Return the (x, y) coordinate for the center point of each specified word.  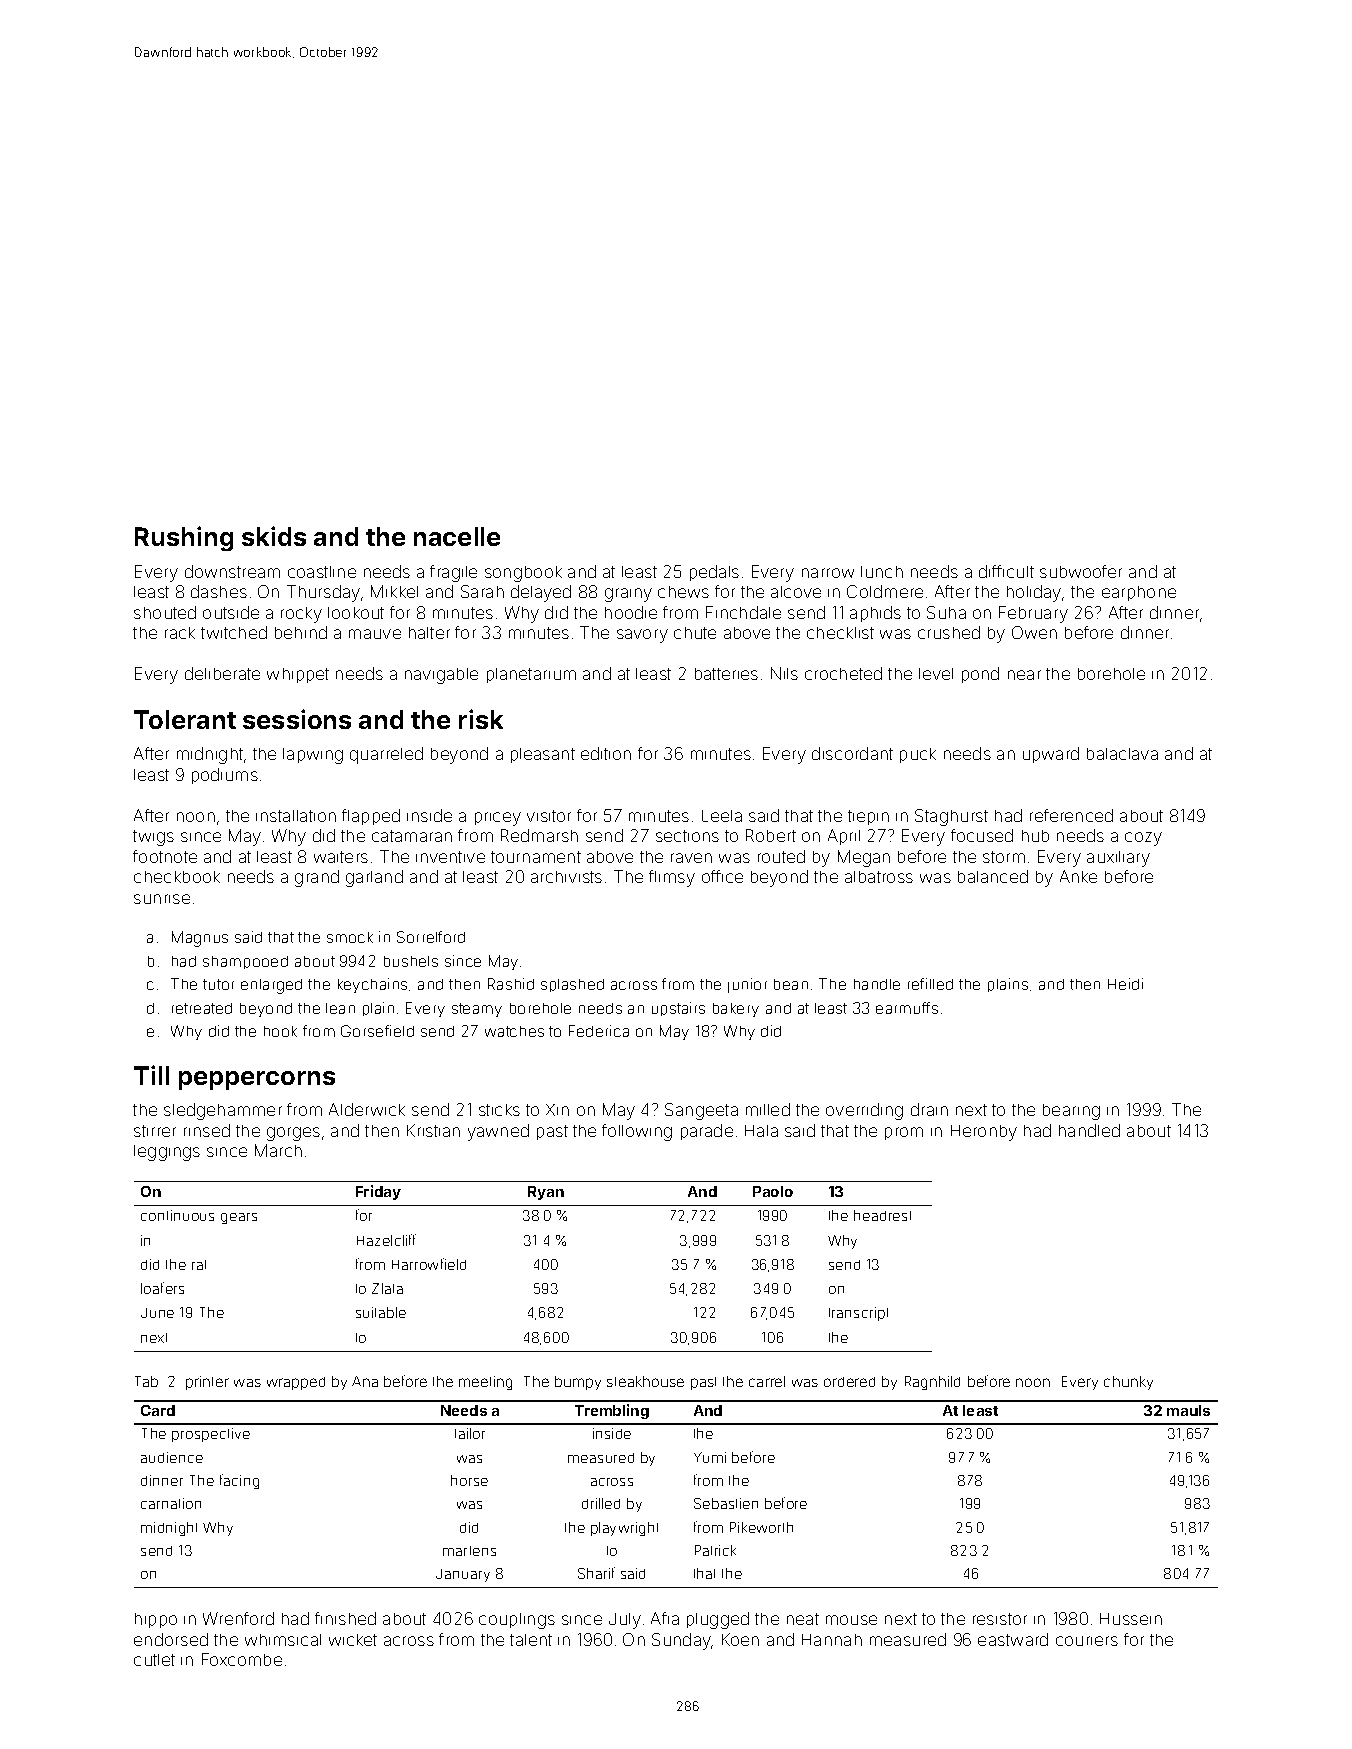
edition (606, 753)
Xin (557, 1110)
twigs (153, 838)
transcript (858, 1314)
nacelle (457, 536)
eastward (1013, 1639)
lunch (882, 572)
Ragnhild (932, 1383)
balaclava (1122, 754)
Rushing (184, 538)
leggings (167, 1153)
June (157, 1313)
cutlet (154, 1660)
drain (929, 1109)
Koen (740, 1639)
